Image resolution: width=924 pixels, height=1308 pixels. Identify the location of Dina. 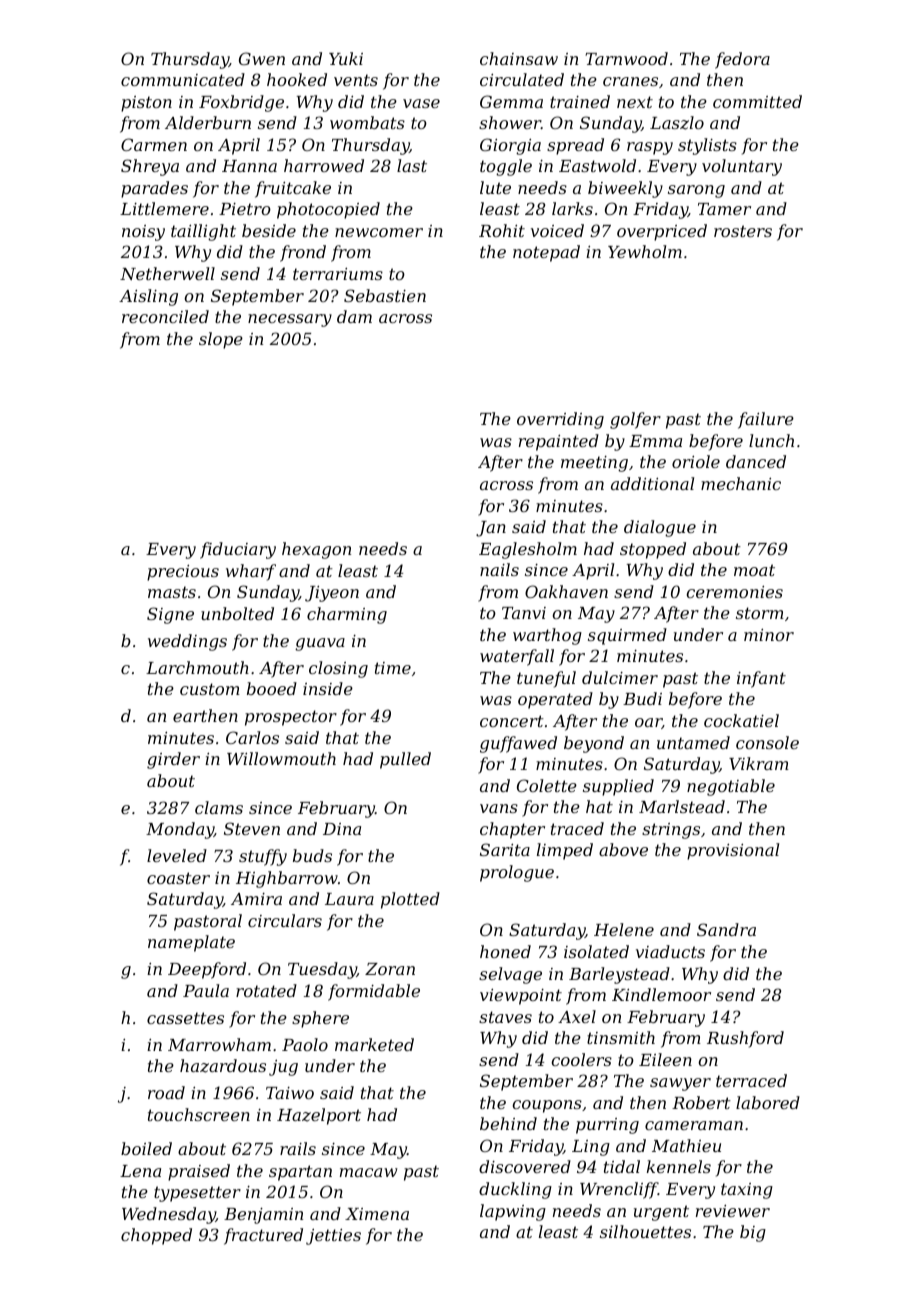
(342, 829).
